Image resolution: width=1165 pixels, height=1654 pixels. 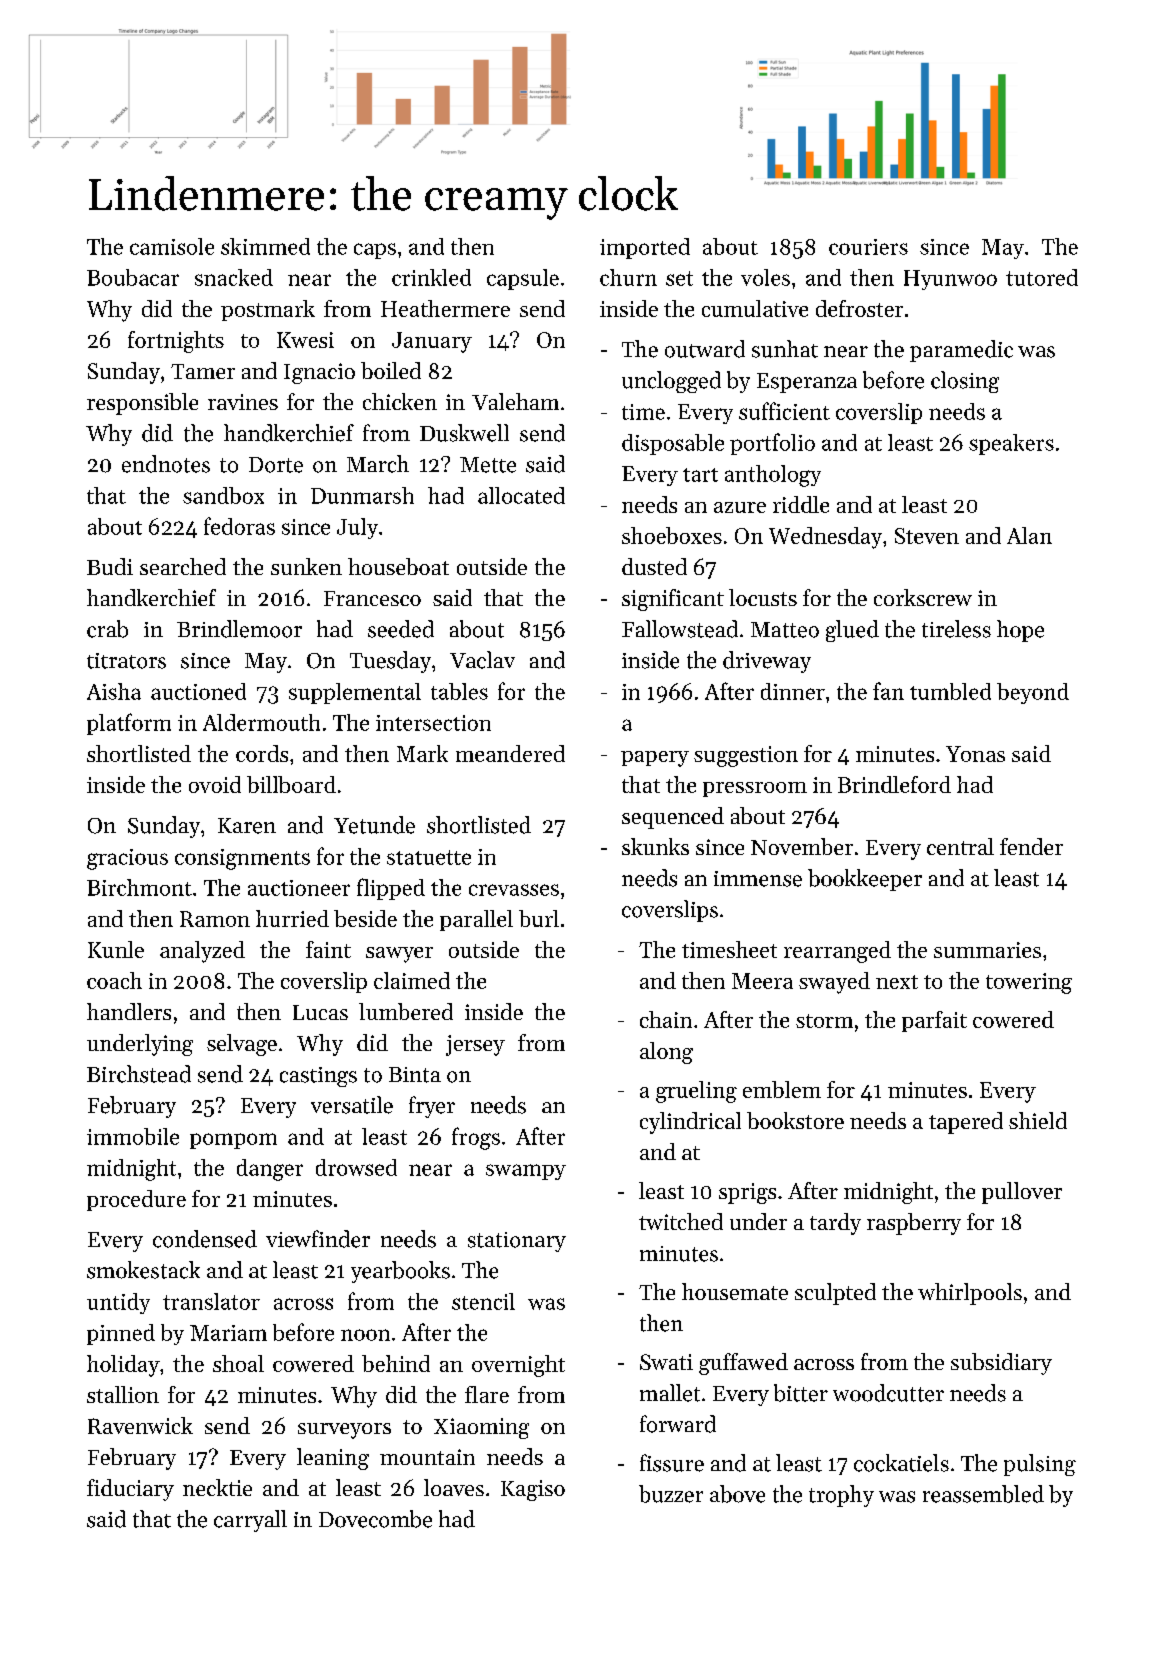 I want to click on chicken, so click(x=400, y=401).
